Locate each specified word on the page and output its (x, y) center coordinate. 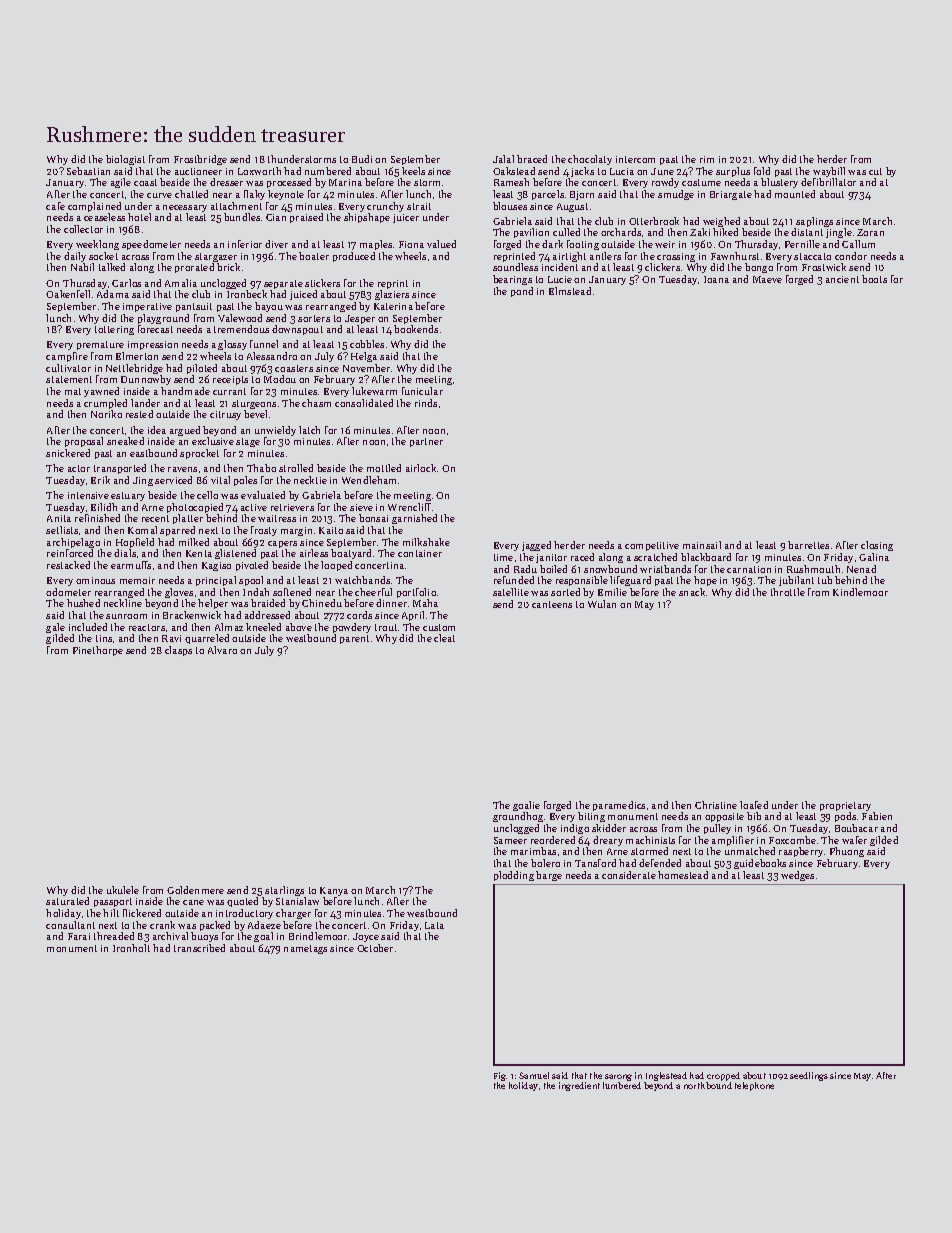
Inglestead (666, 1076)
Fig (500, 1076)
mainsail (702, 545)
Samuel (534, 1075)
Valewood (240, 318)
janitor (551, 558)
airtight (569, 257)
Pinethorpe (98, 651)
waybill (829, 172)
